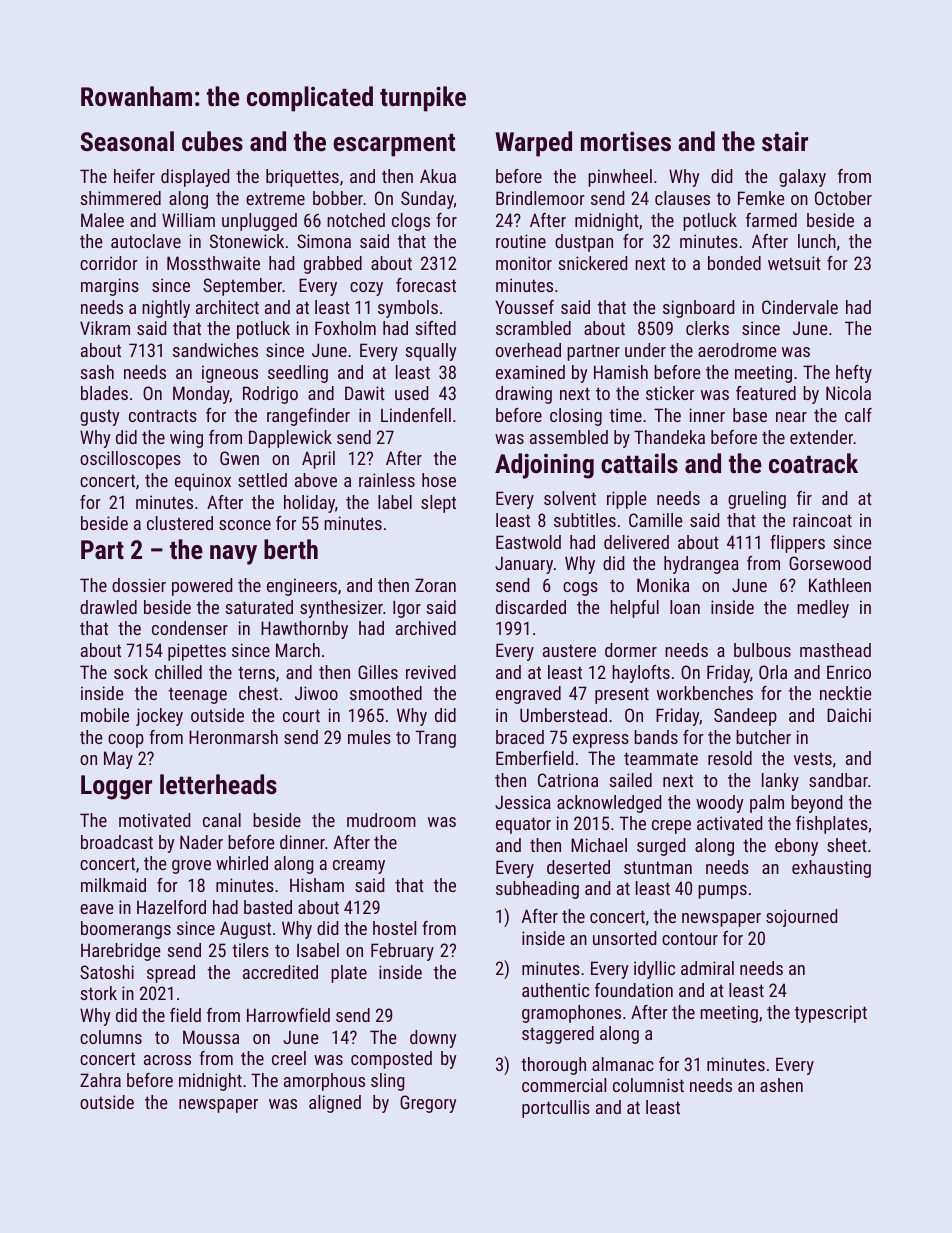 The height and width of the screenshot is (1233, 952). What do you see at coordinates (394, 145) in the screenshot?
I see `escarpment` at bounding box center [394, 145].
